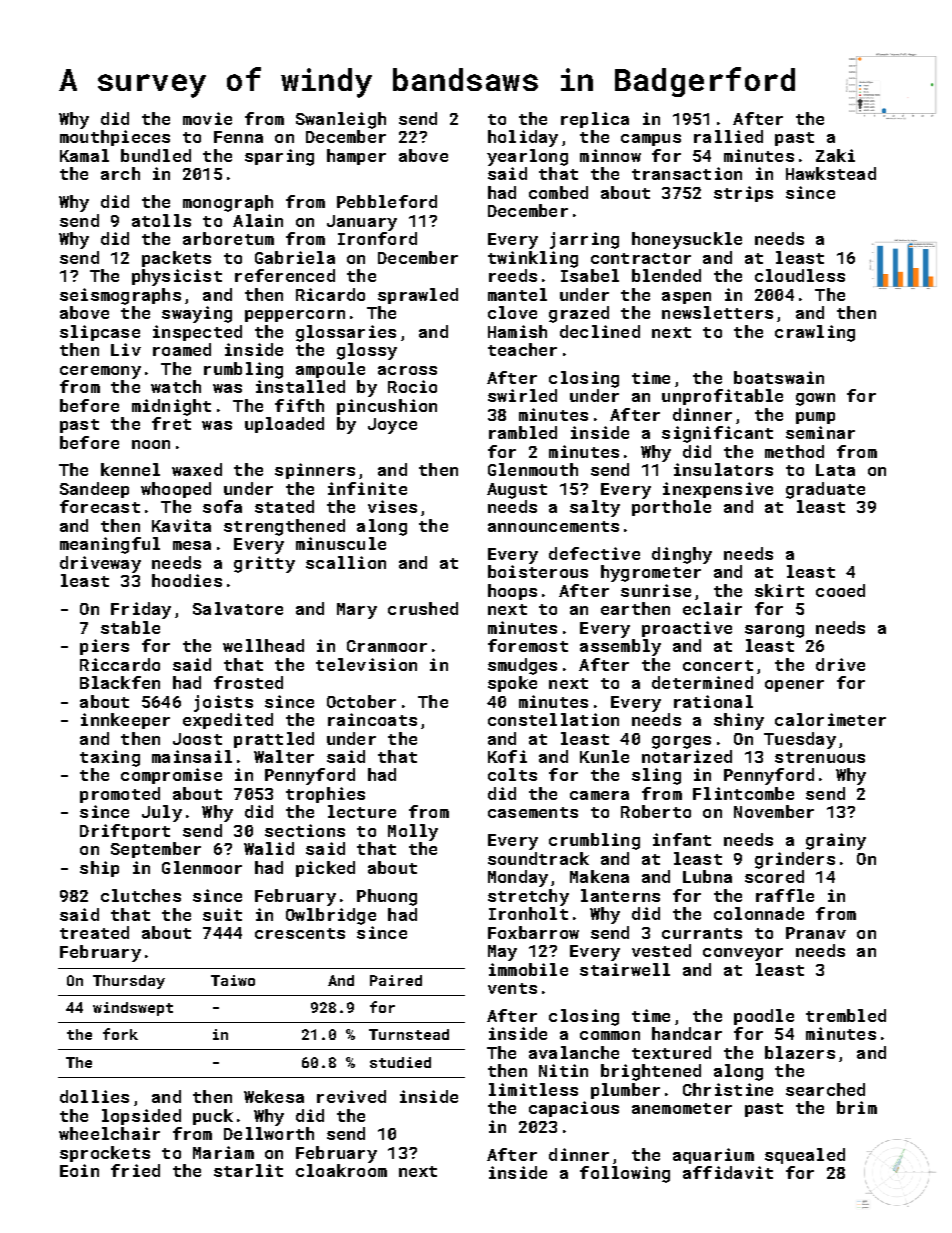  I want to click on Joost, so click(197, 739).
